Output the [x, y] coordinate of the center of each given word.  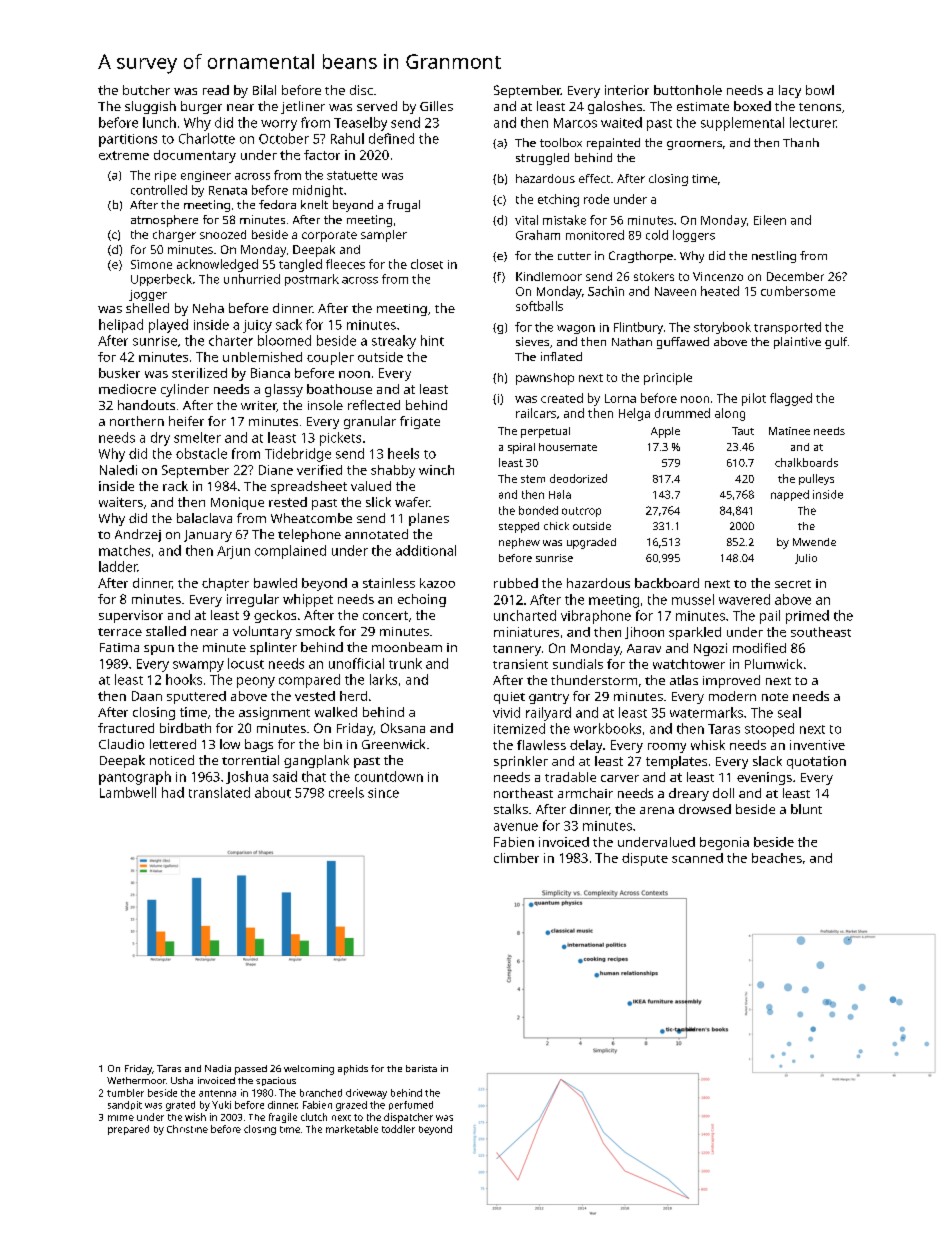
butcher [146, 90]
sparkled [695, 633]
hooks [184, 679]
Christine [187, 1129]
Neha [208, 308]
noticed [172, 760]
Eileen [770, 220]
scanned [697, 858]
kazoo [437, 583]
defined [391, 138]
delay [586, 746]
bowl [820, 90]
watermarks [706, 712]
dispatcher [408, 1118]
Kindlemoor [549, 276]
